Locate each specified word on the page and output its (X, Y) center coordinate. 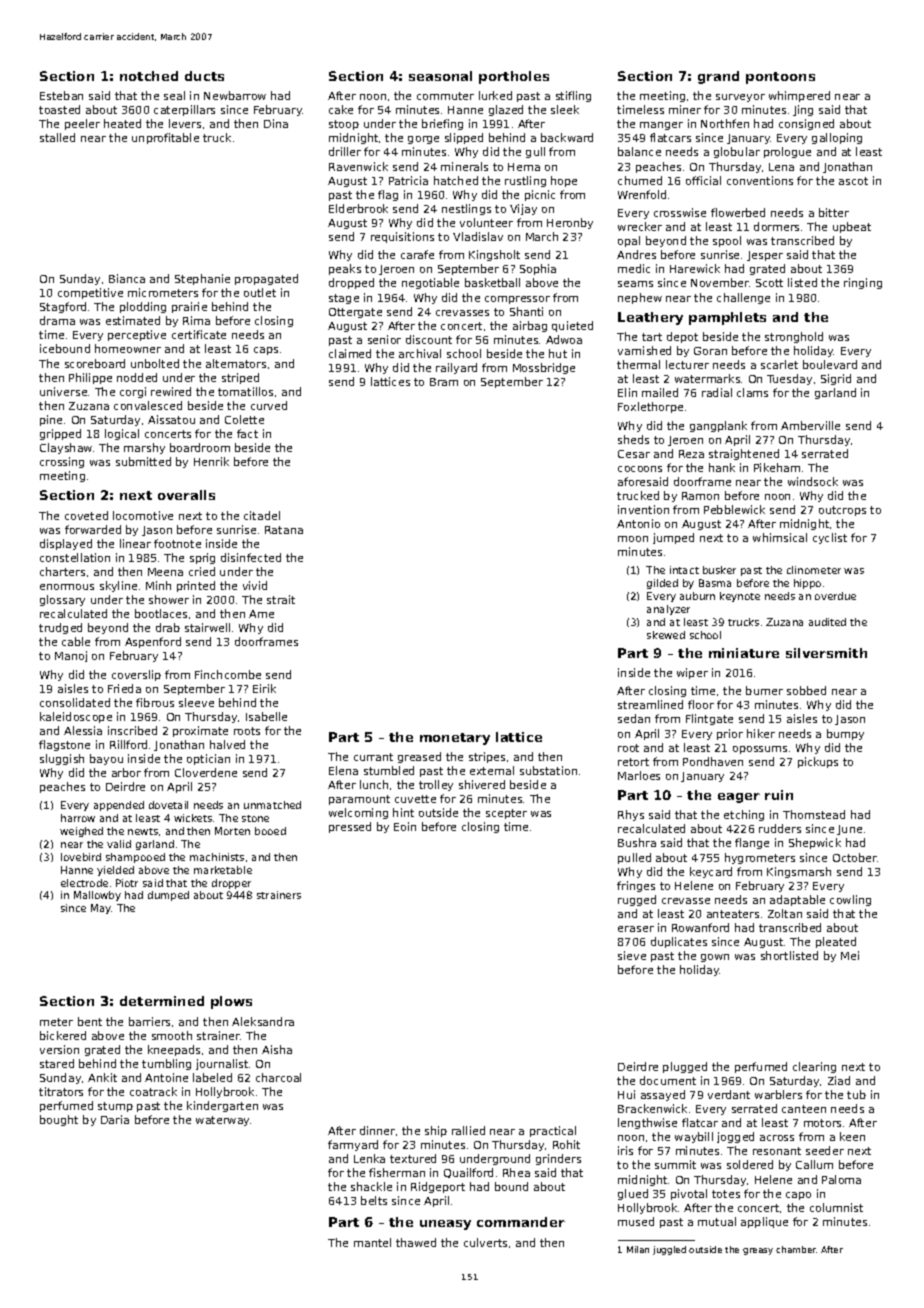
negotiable (430, 283)
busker (719, 570)
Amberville (810, 425)
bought (59, 1120)
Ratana (284, 530)
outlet (260, 292)
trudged (60, 628)
